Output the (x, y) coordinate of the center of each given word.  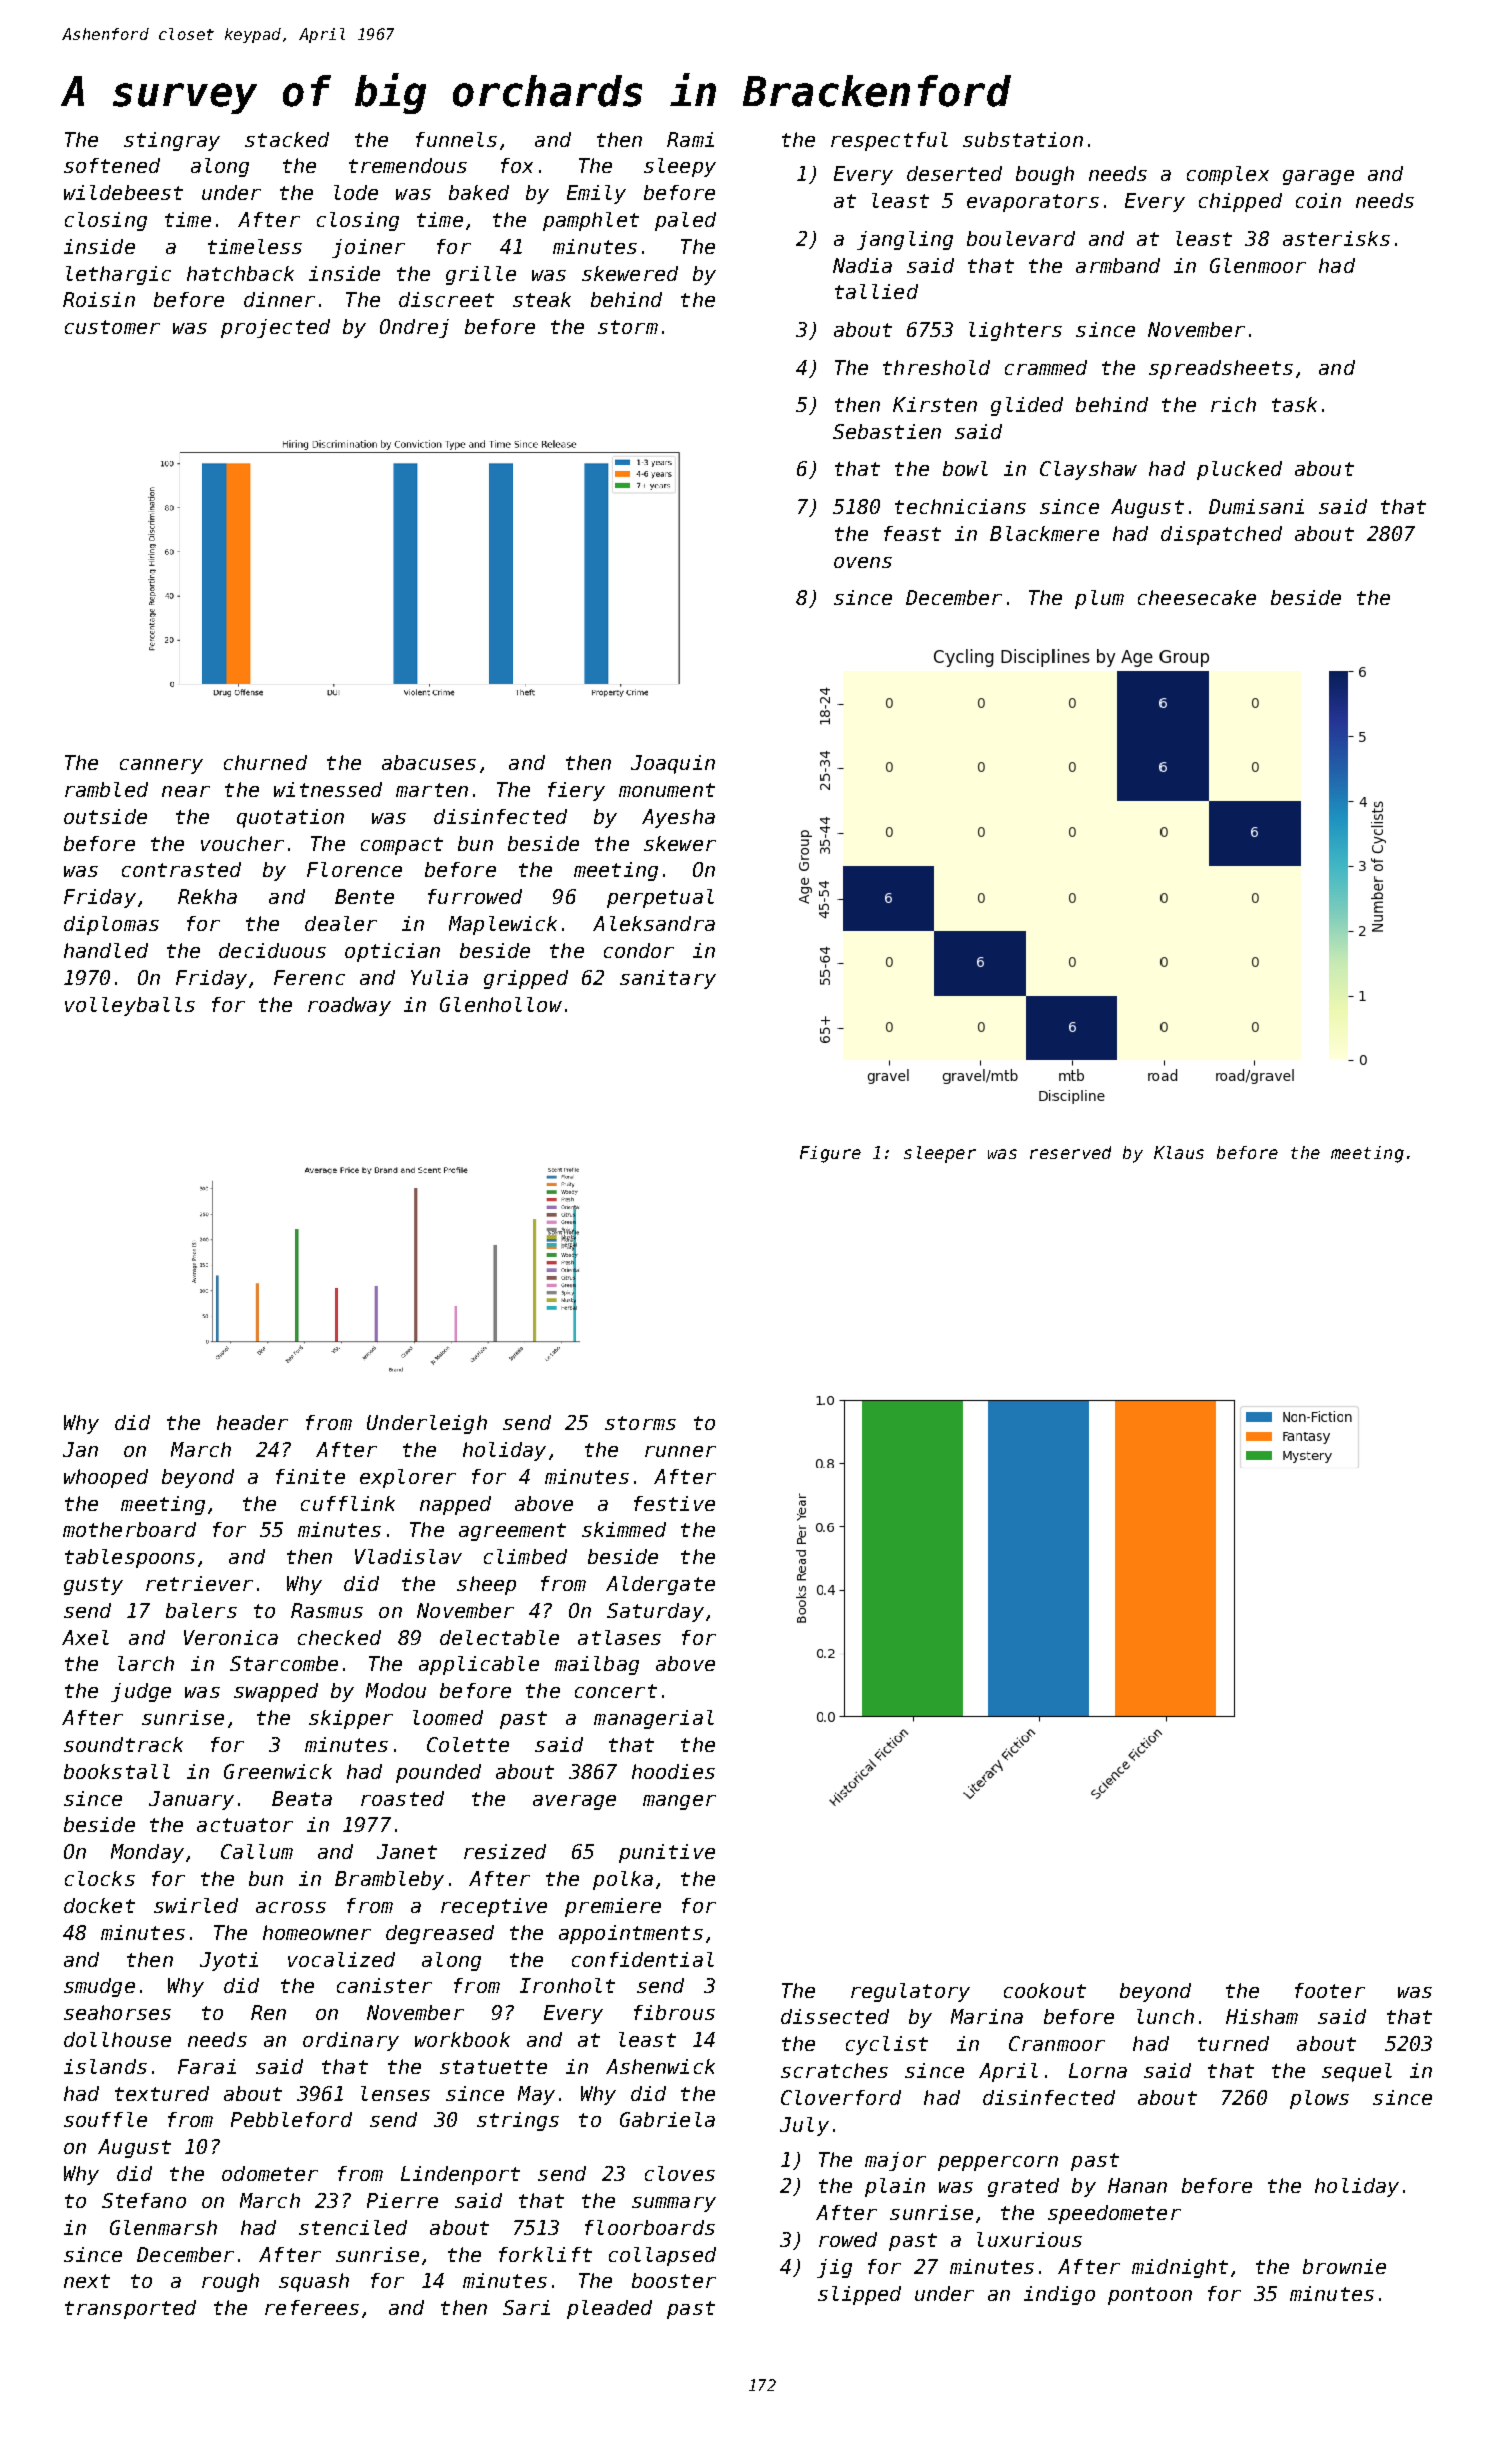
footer (1330, 1990)
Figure (830, 1154)
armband (1118, 265)
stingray (172, 141)
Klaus (1179, 1152)
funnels (456, 139)
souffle (105, 2119)
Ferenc (309, 977)
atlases (619, 1637)
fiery (576, 791)
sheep (486, 1585)
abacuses (429, 762)
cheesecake (1197, 597)
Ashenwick (660, 2066)
